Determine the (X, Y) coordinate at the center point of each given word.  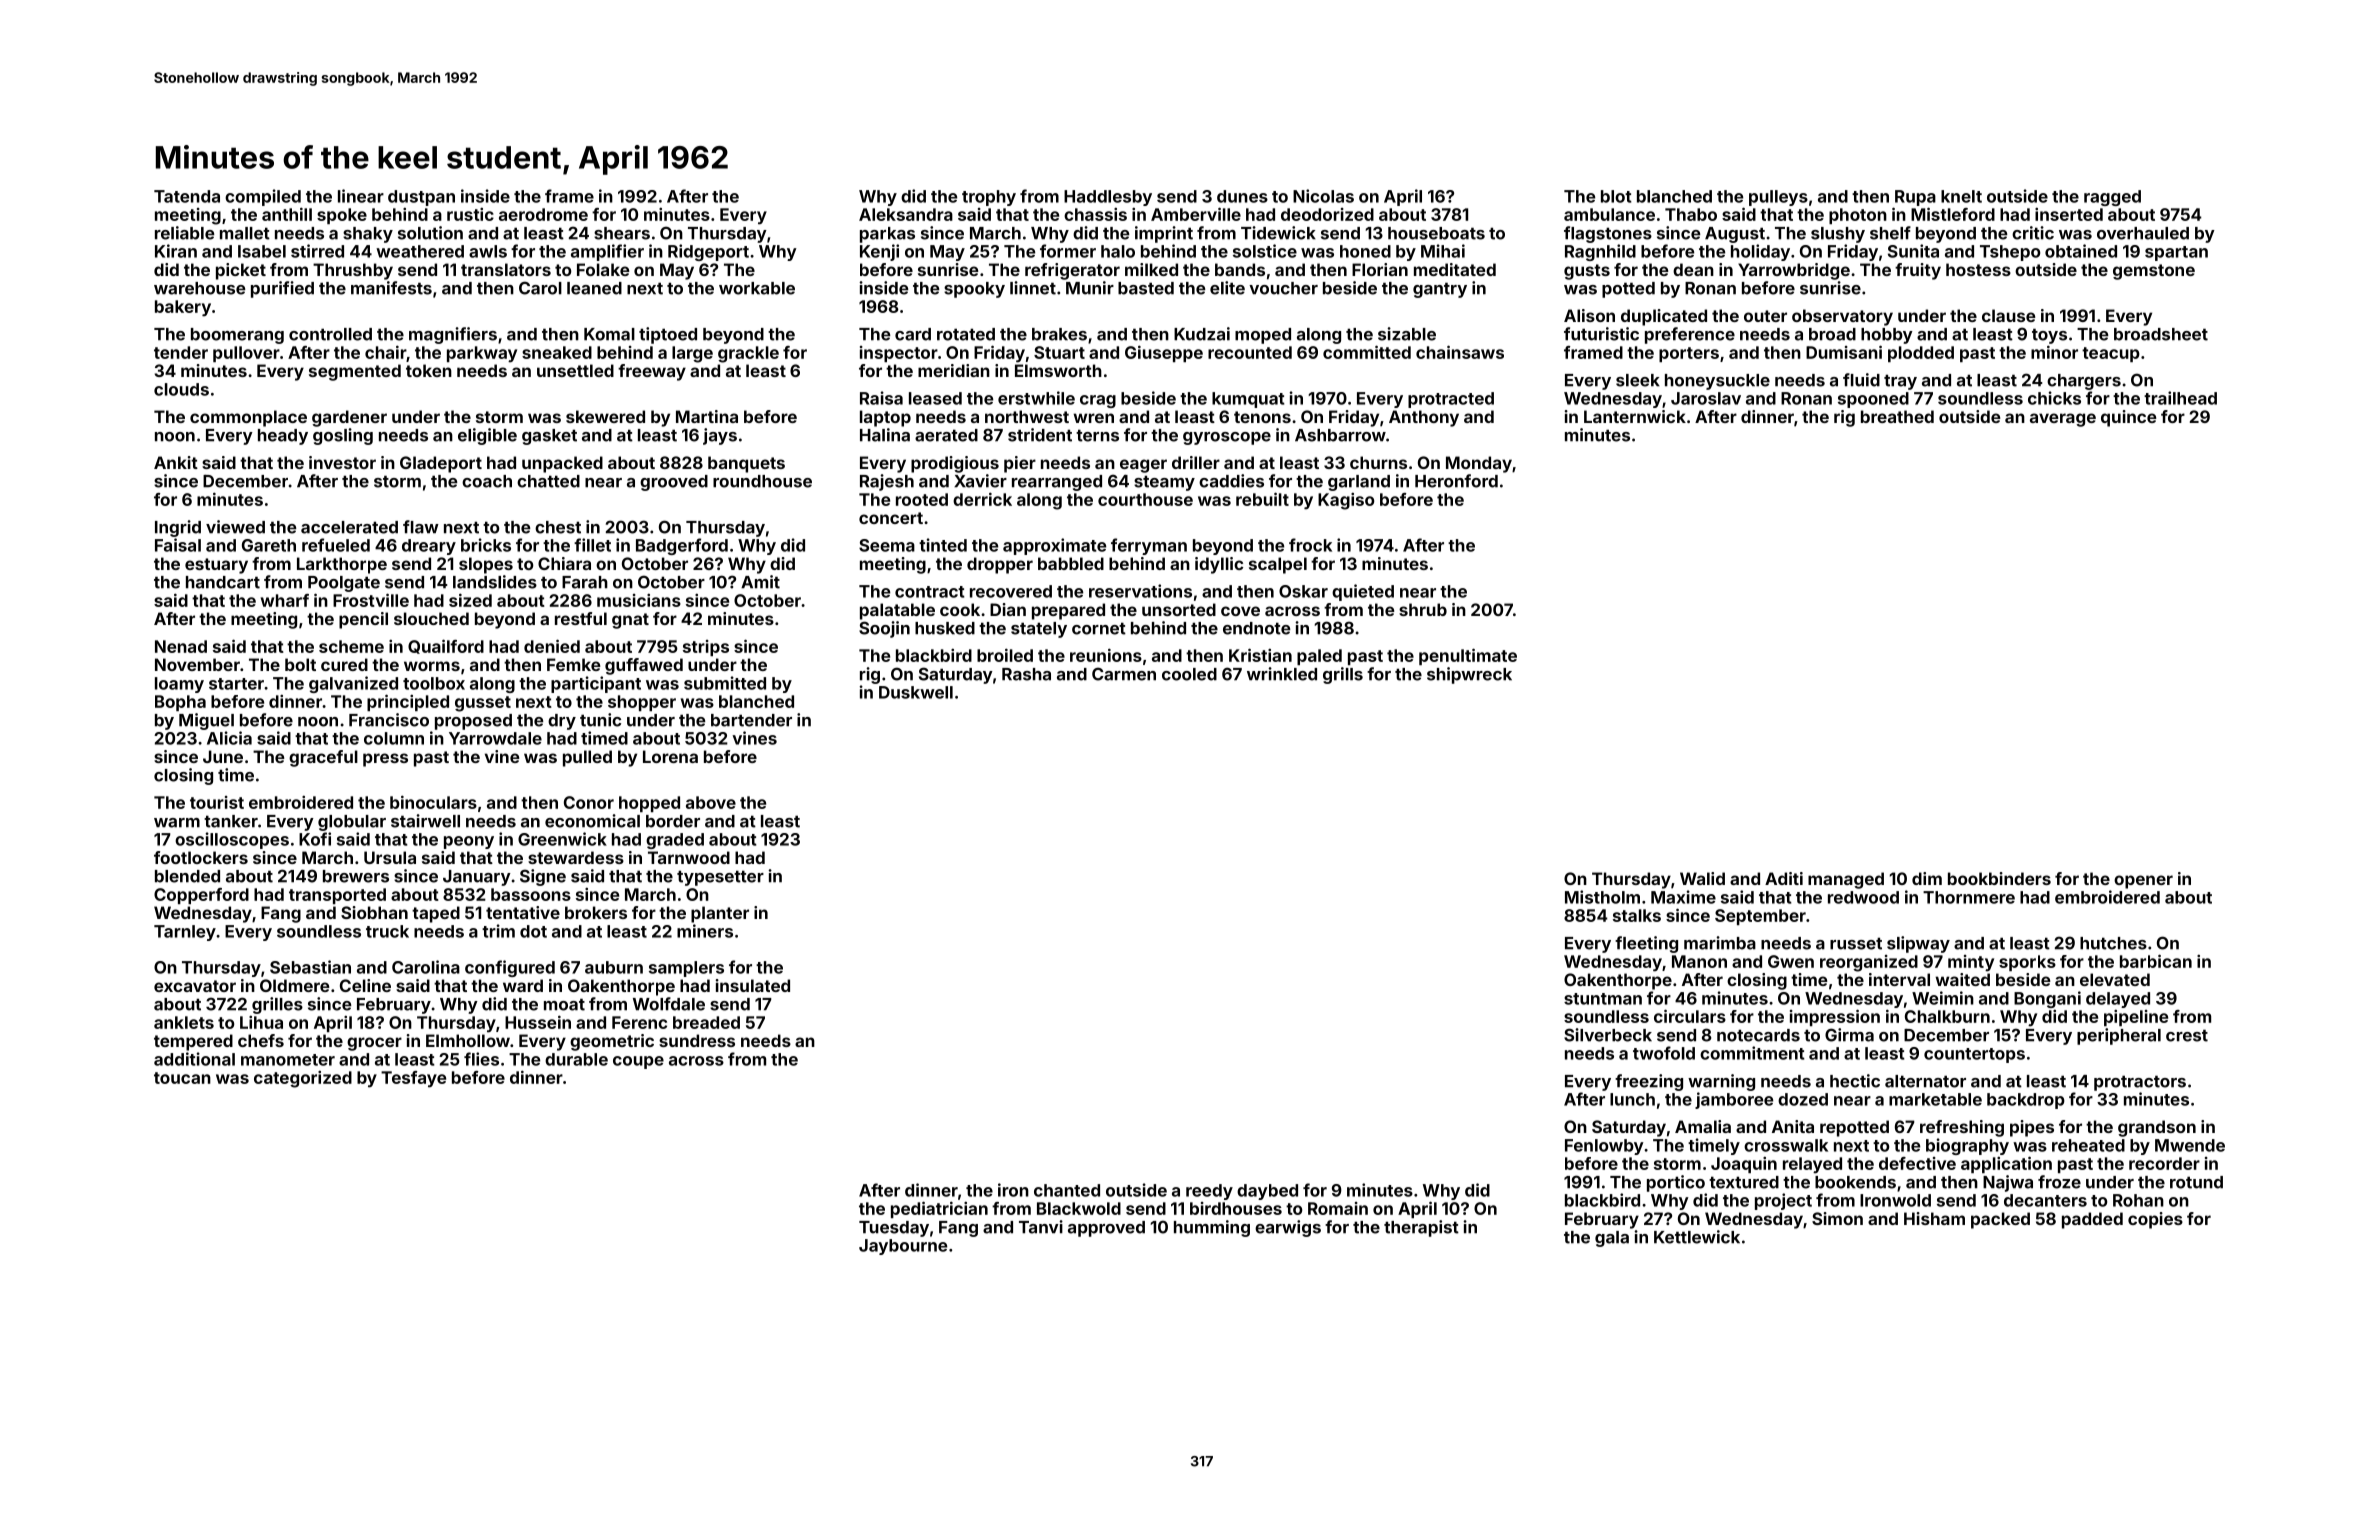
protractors (2140, 1083)
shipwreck (1469, 675)
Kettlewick (1697, 1237)
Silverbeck (1608, 1035)
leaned (594, 288)
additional (194, 1059)
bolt (300, 664)
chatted (548, 481)
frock (1310, 545)
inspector (899, 354)
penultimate (1468, 656)
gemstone (2154, 272)
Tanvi (1041, 1227)
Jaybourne (903, 1247)
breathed (1897, 416)
